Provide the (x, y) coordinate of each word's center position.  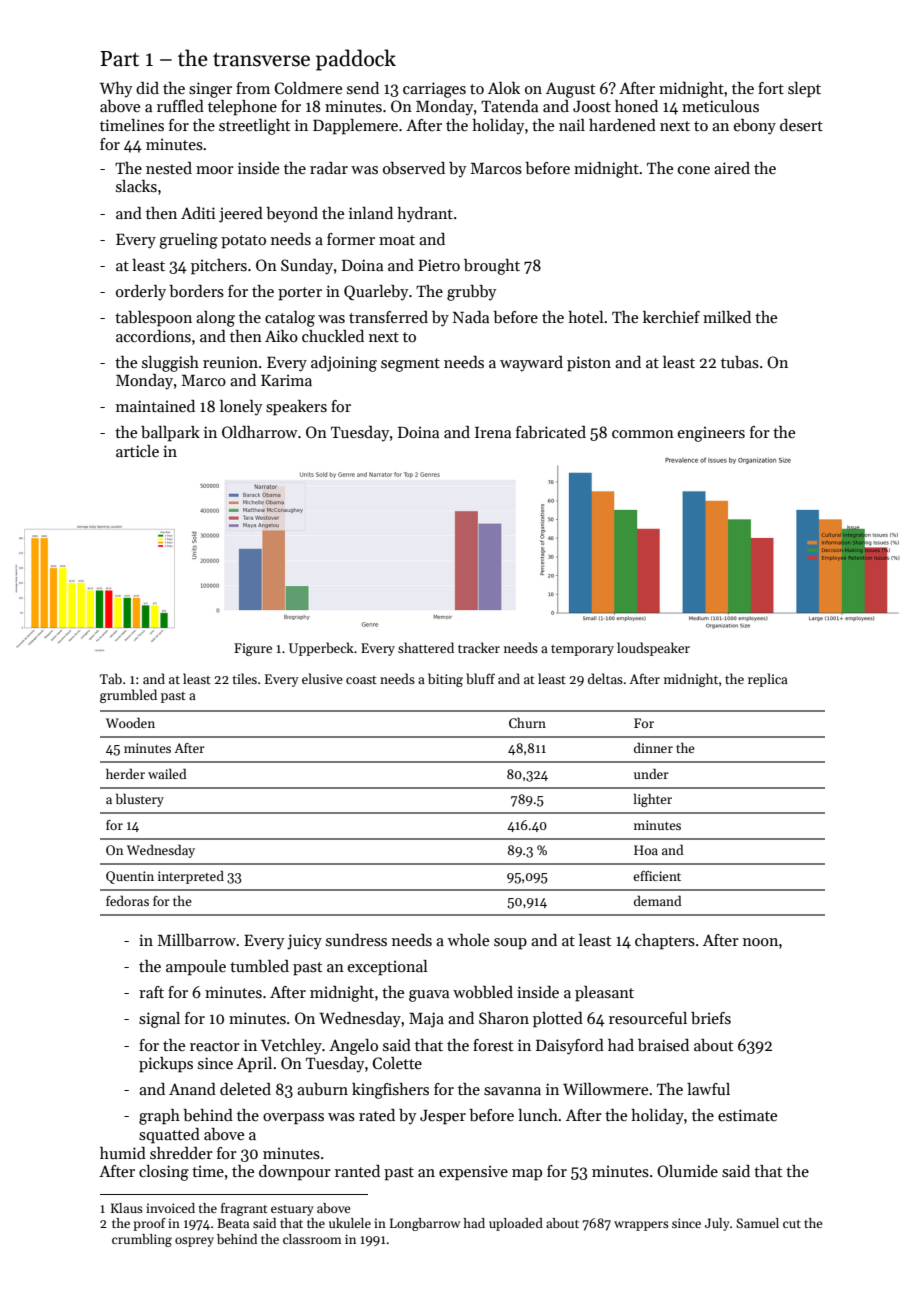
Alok (504, 88)
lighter (652, 800)
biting (445, 680)
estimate (747, 1115)
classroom (312, 1239)
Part (119, 59)
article (137, 451)
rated (377, 1115)
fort (771, 88)
